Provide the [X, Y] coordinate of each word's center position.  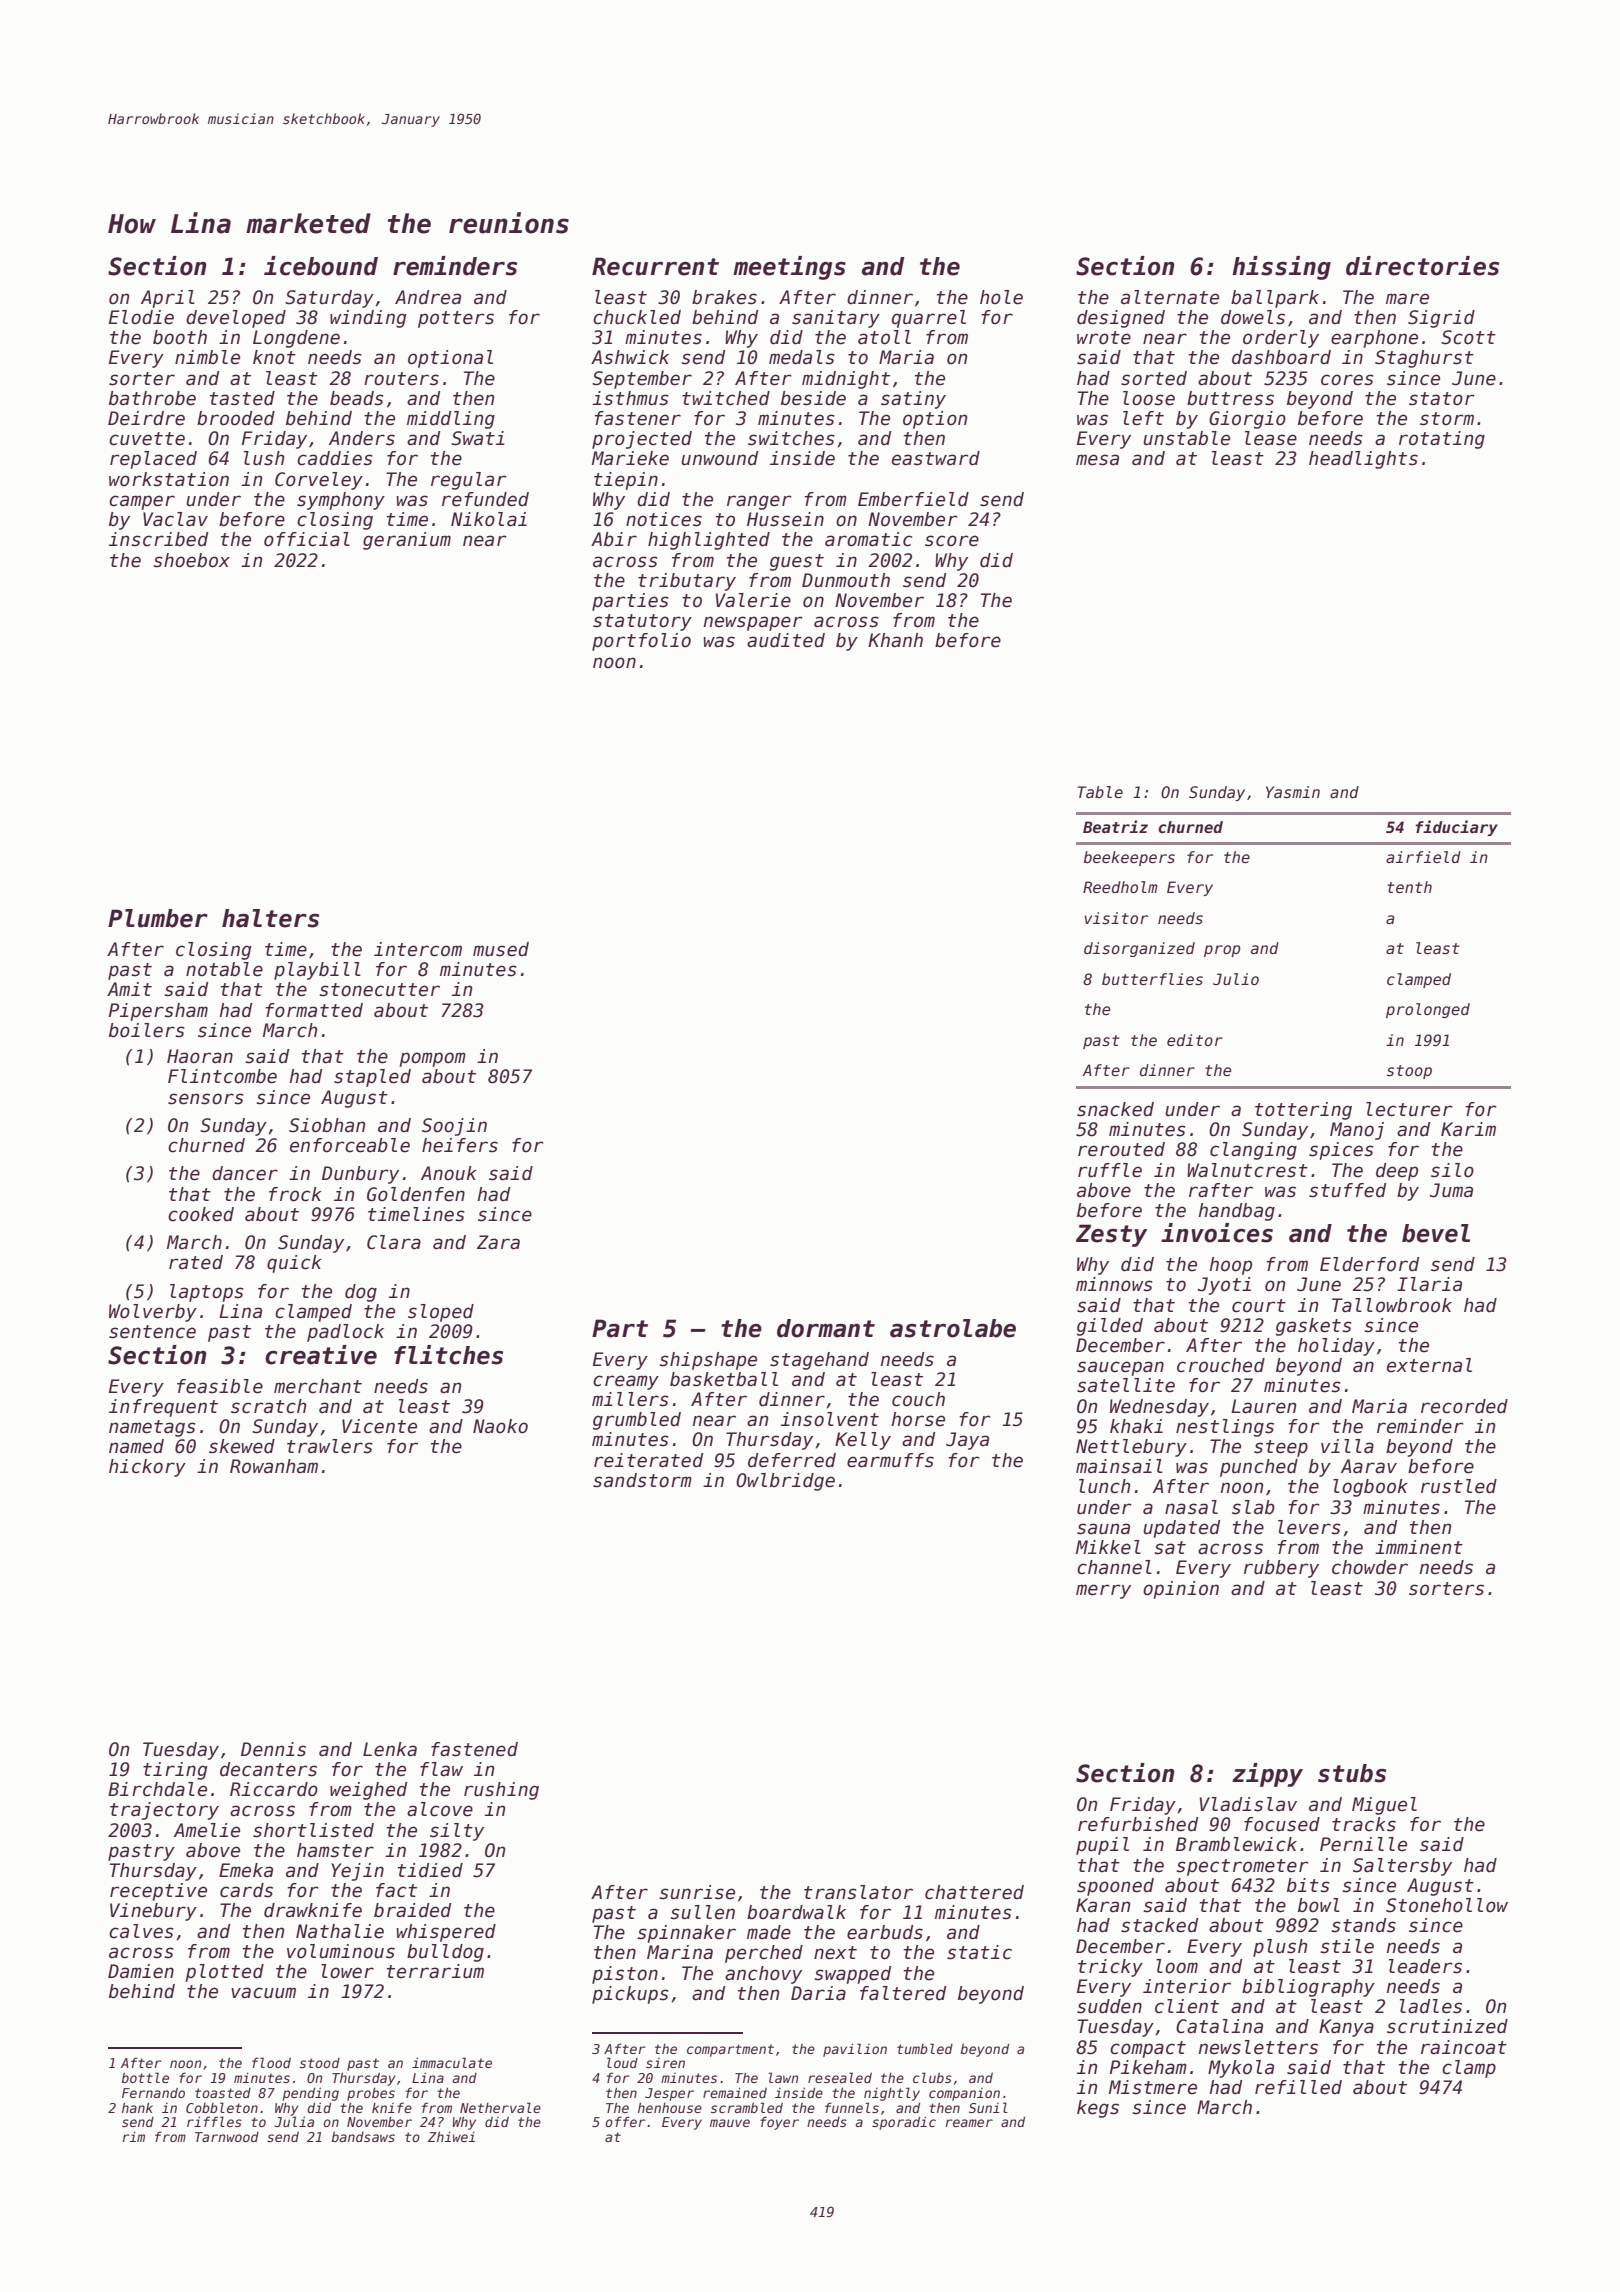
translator [858, 1892]
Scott [1468, 337]
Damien [141, 1971]
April [168, 299]
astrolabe [953, 1328]
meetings [789, 268]
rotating [1442, 440]
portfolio [641, 642]
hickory [147, 1468]
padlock [345, 1333]
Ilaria [1429, 1284]
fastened [474, 1749]
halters [270, 918]
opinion [1181, 1590]
